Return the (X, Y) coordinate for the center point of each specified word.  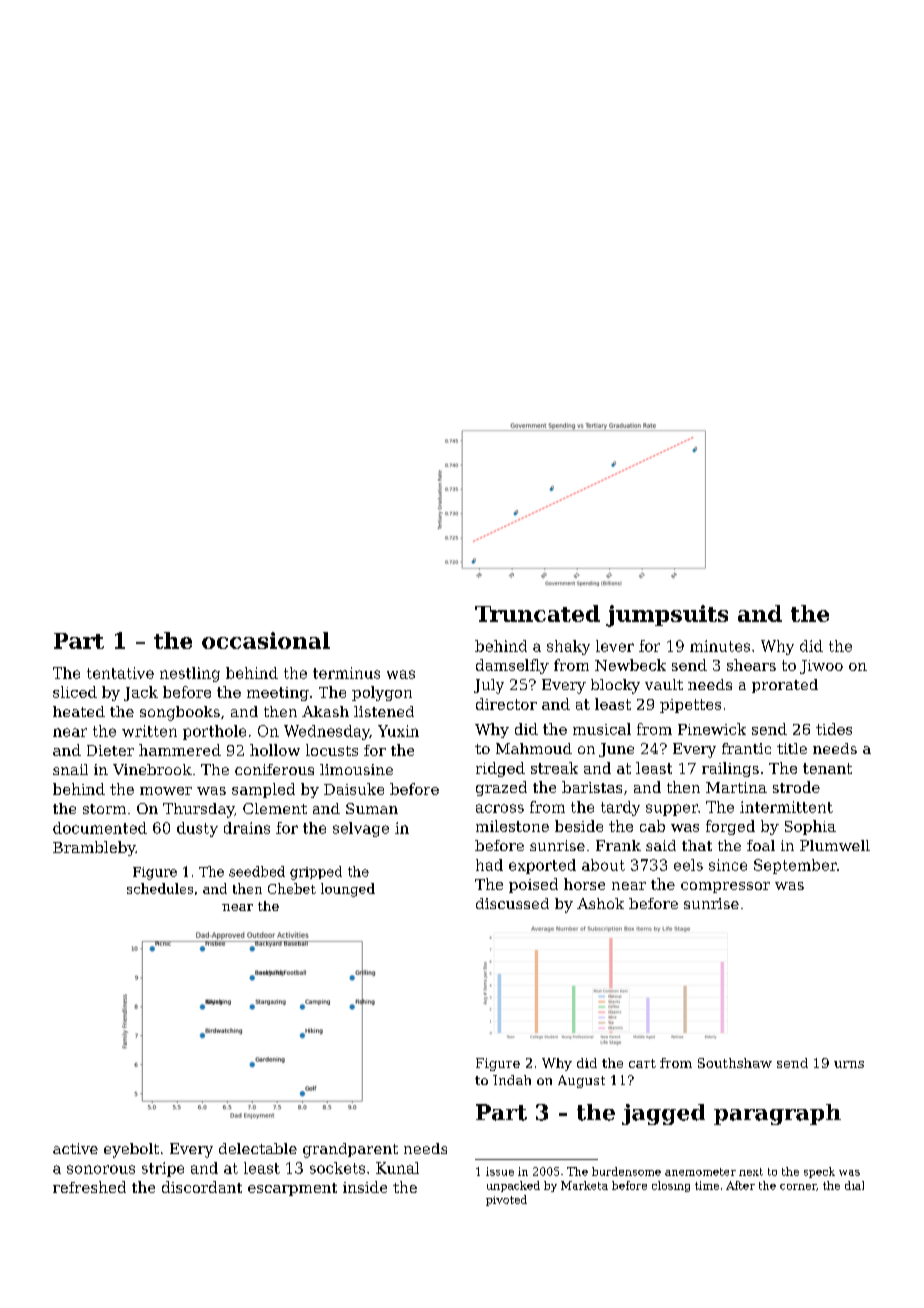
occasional (266, 640)
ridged (500, 769)
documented (100, 828)
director (506, 704)
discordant (202, 1187)
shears (751, 665)
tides (834, 729)
